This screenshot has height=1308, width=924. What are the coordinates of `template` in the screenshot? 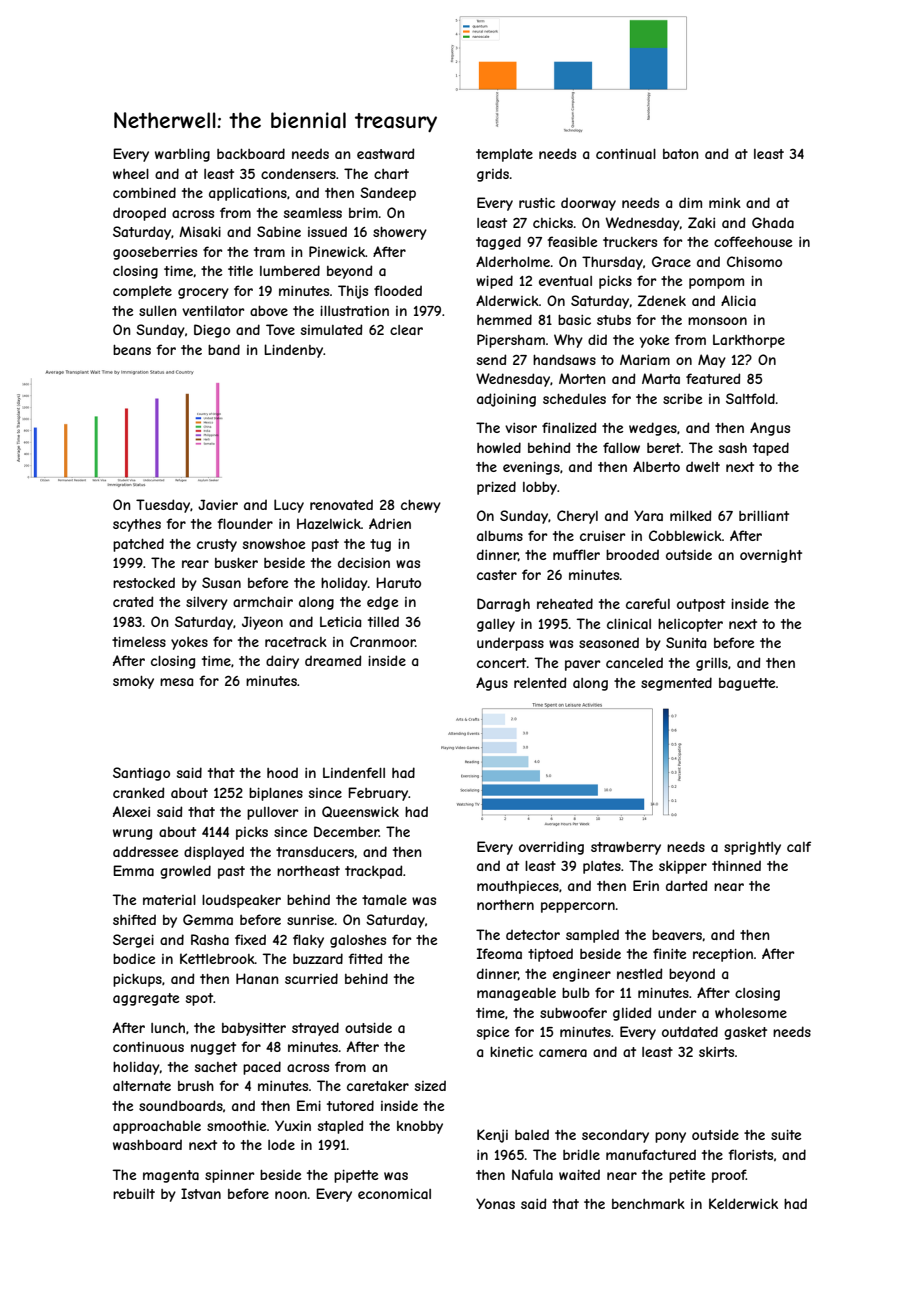 It's located at (504, 155).
